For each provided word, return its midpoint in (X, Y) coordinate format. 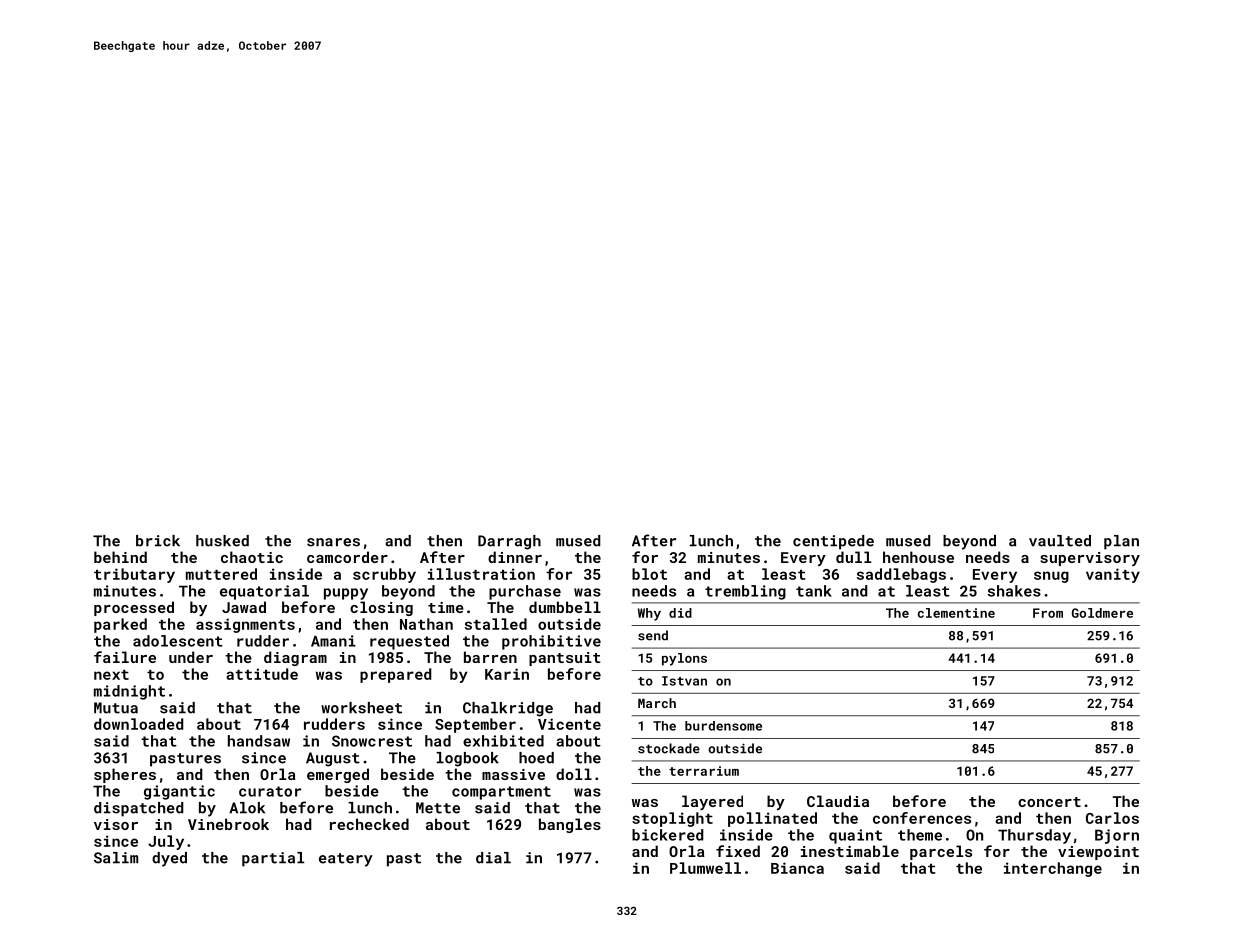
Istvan (684, 681)
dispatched (138, 809)
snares (333, 542)
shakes (1014, 591)
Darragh (509, 542)
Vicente (569, 724)
